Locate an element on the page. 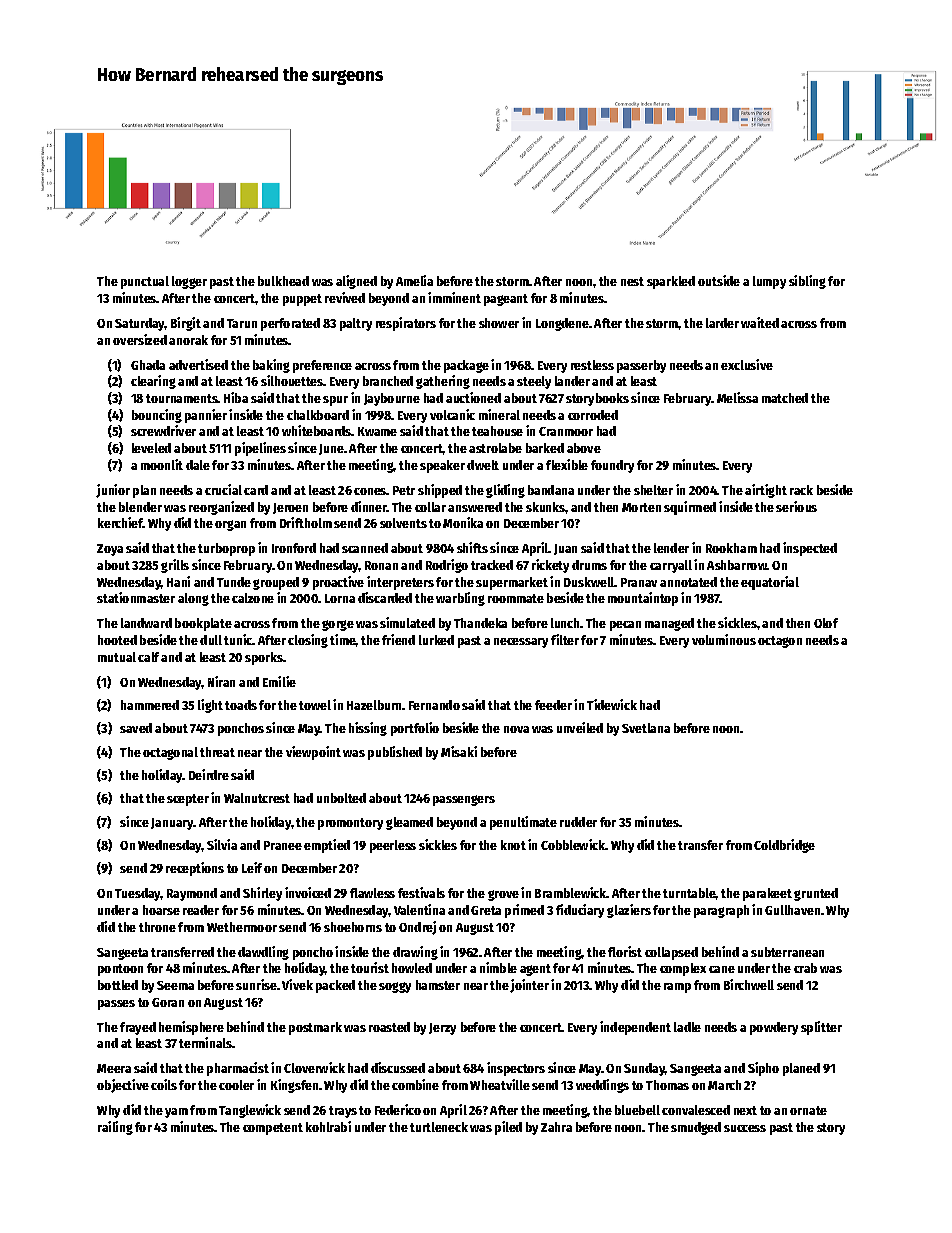 The height and width of the page is (1233, 952). Misaki is located at coordinates (459, 751).
